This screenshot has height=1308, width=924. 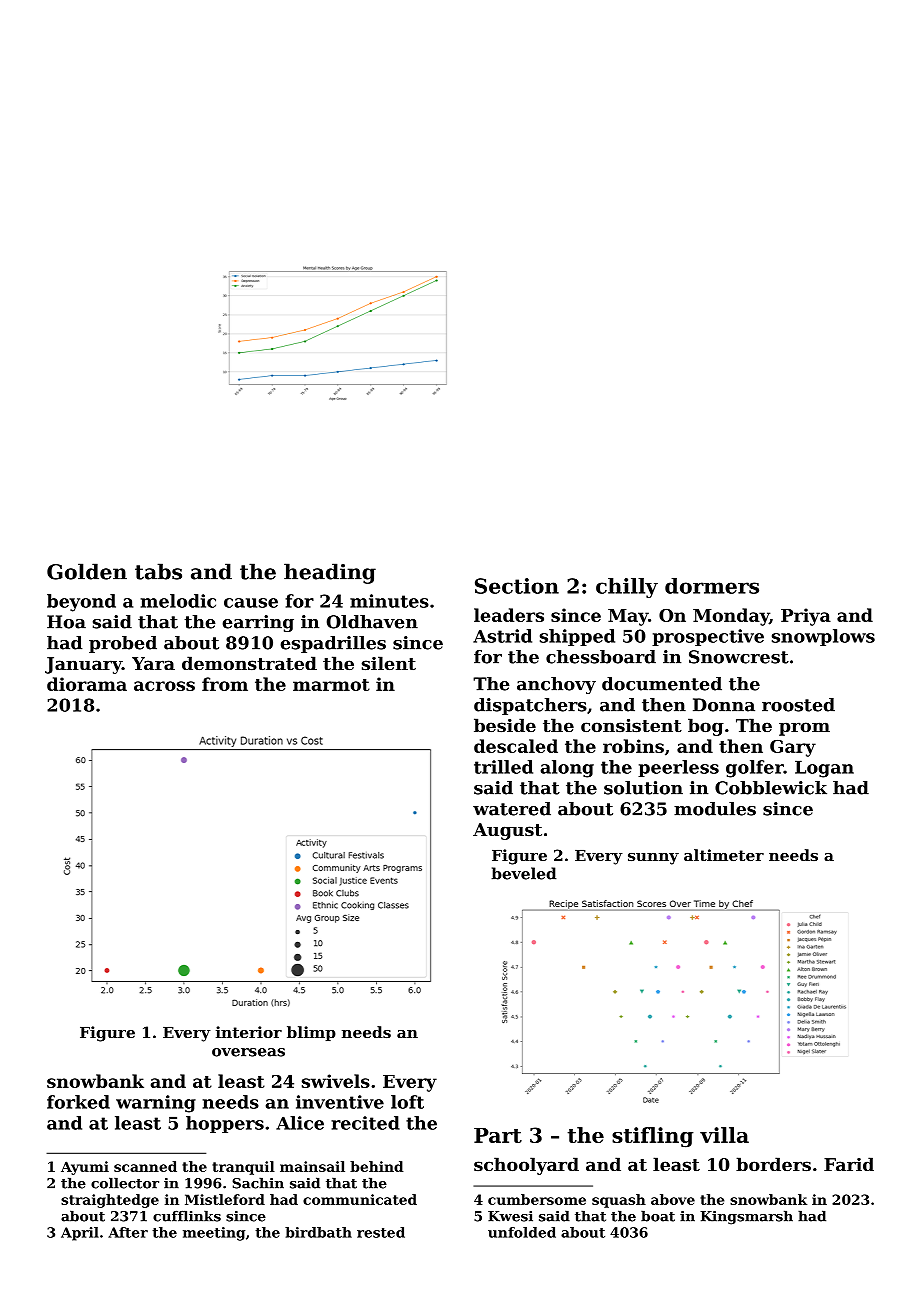 I want to click on Logan, so click(x=824, y=769).
